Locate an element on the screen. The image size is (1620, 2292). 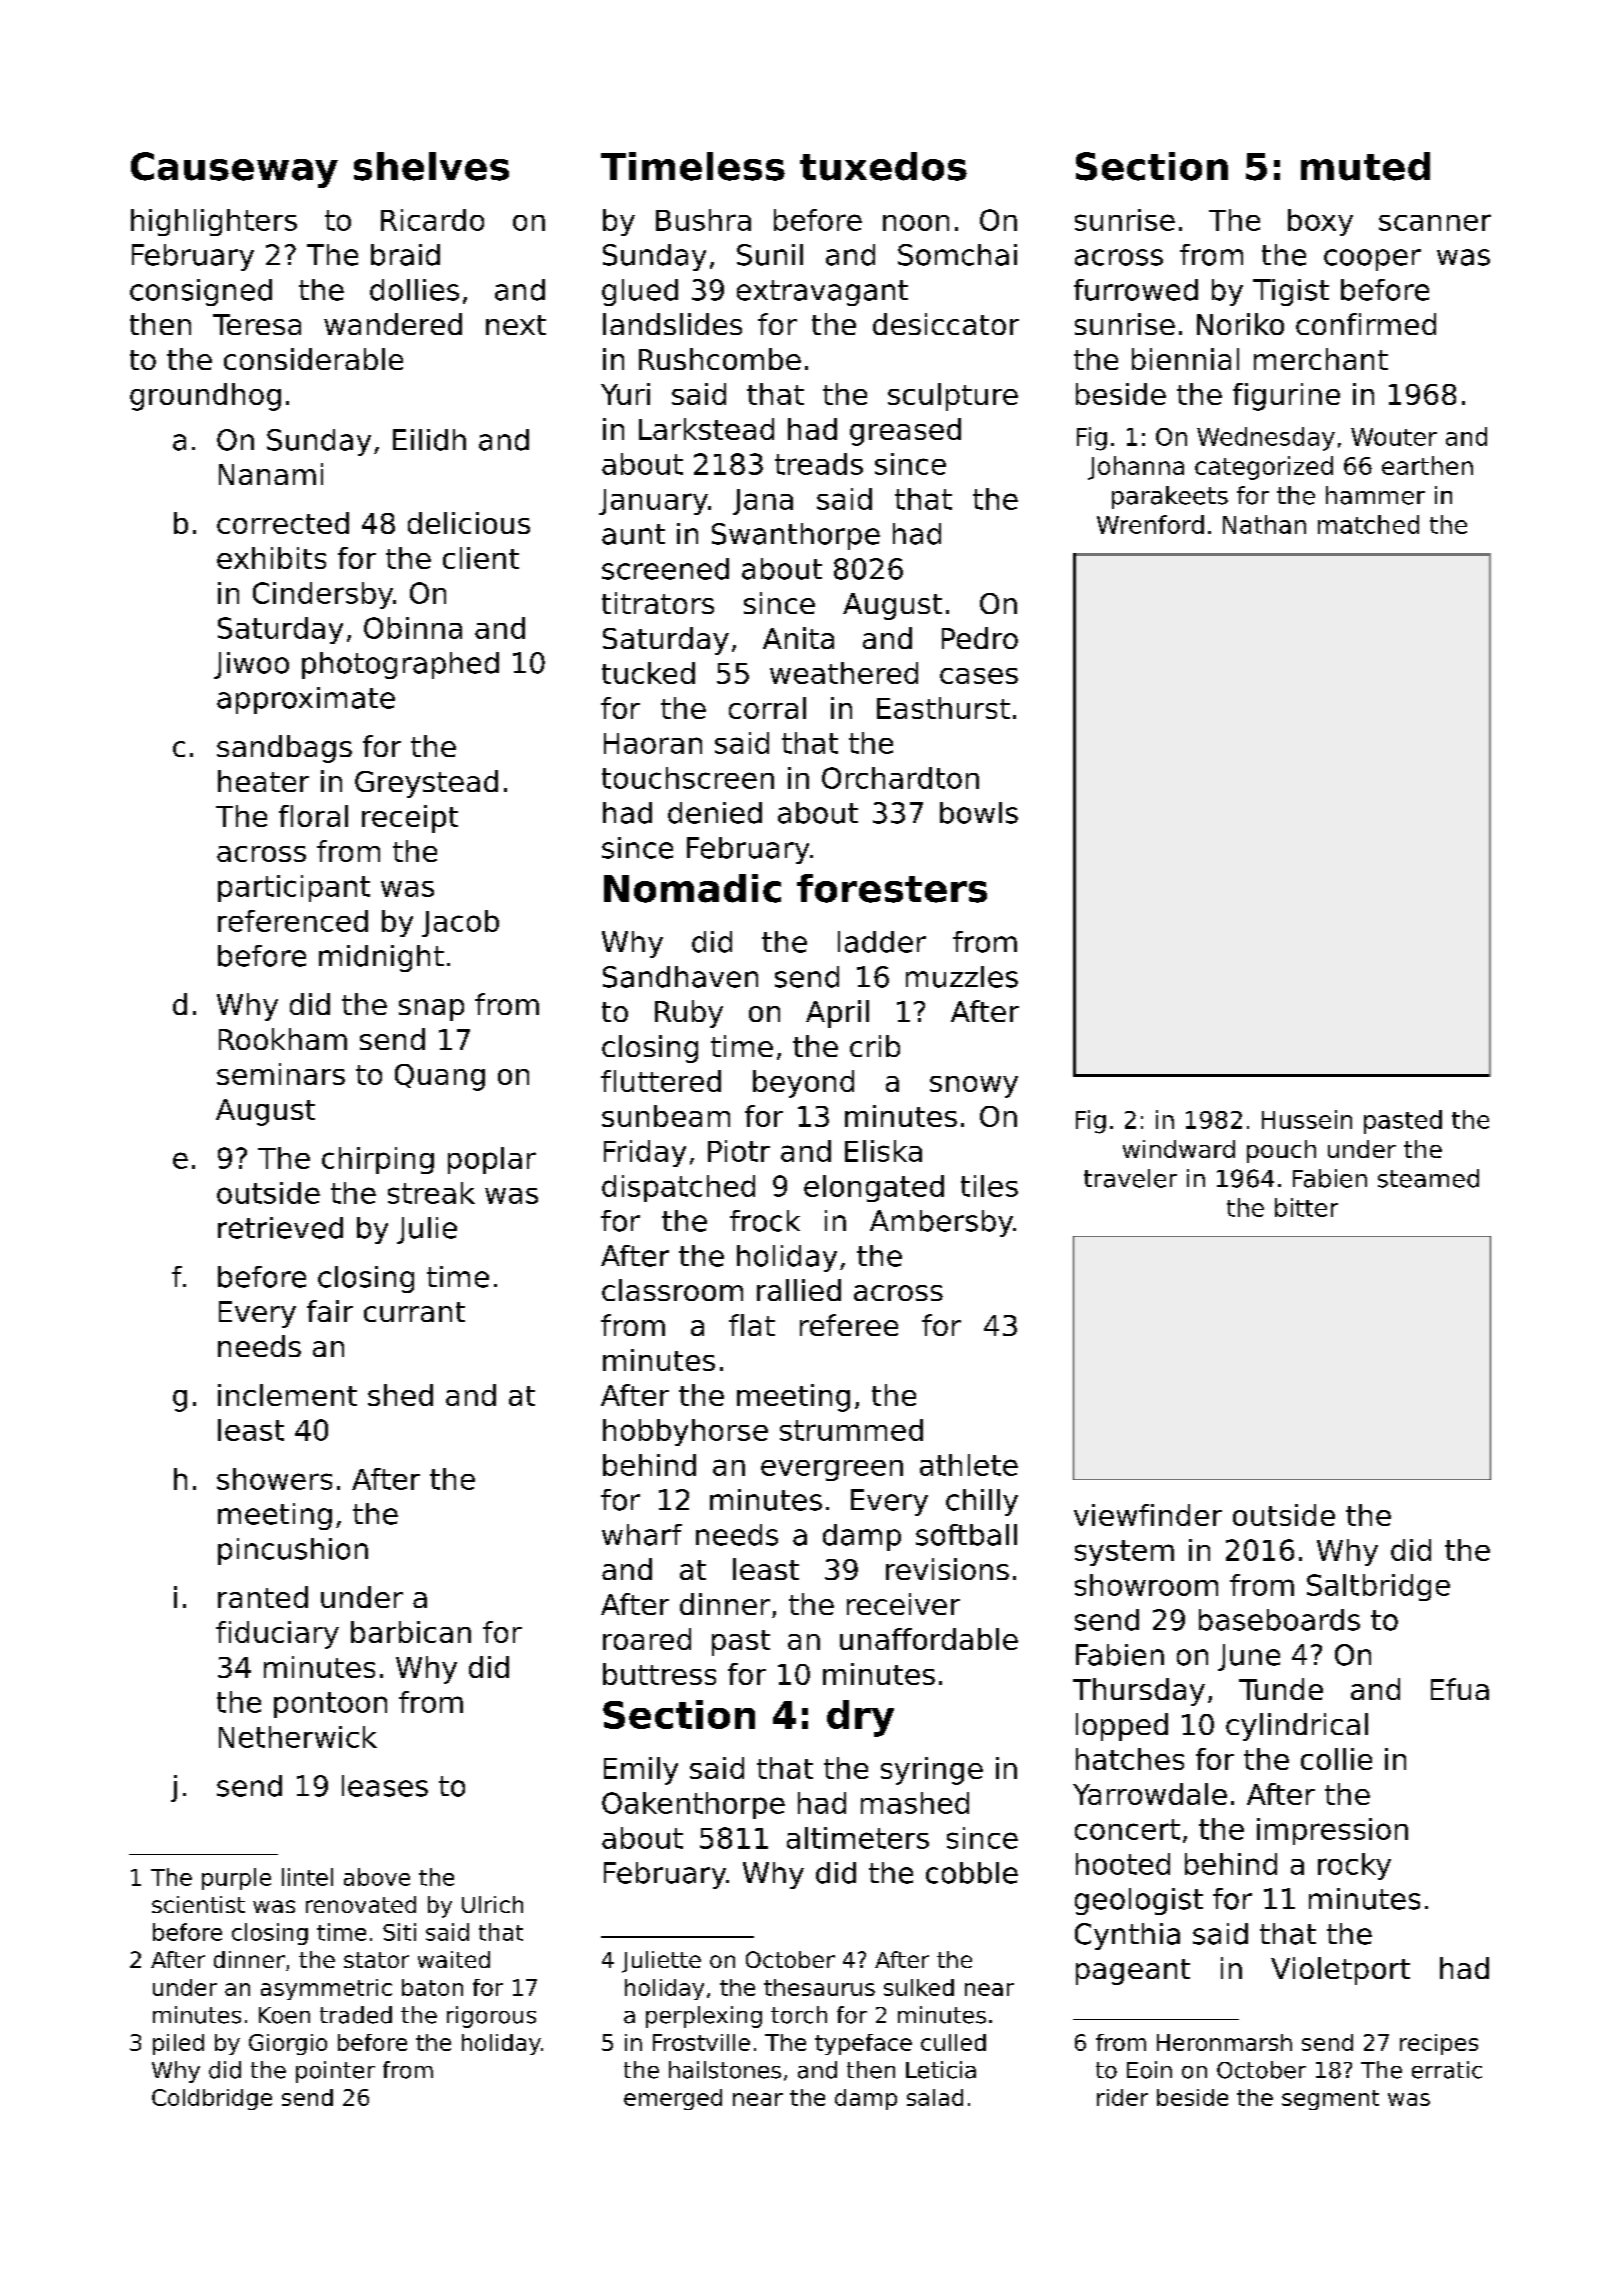
elongated is located at coordinates (874, 1188).
